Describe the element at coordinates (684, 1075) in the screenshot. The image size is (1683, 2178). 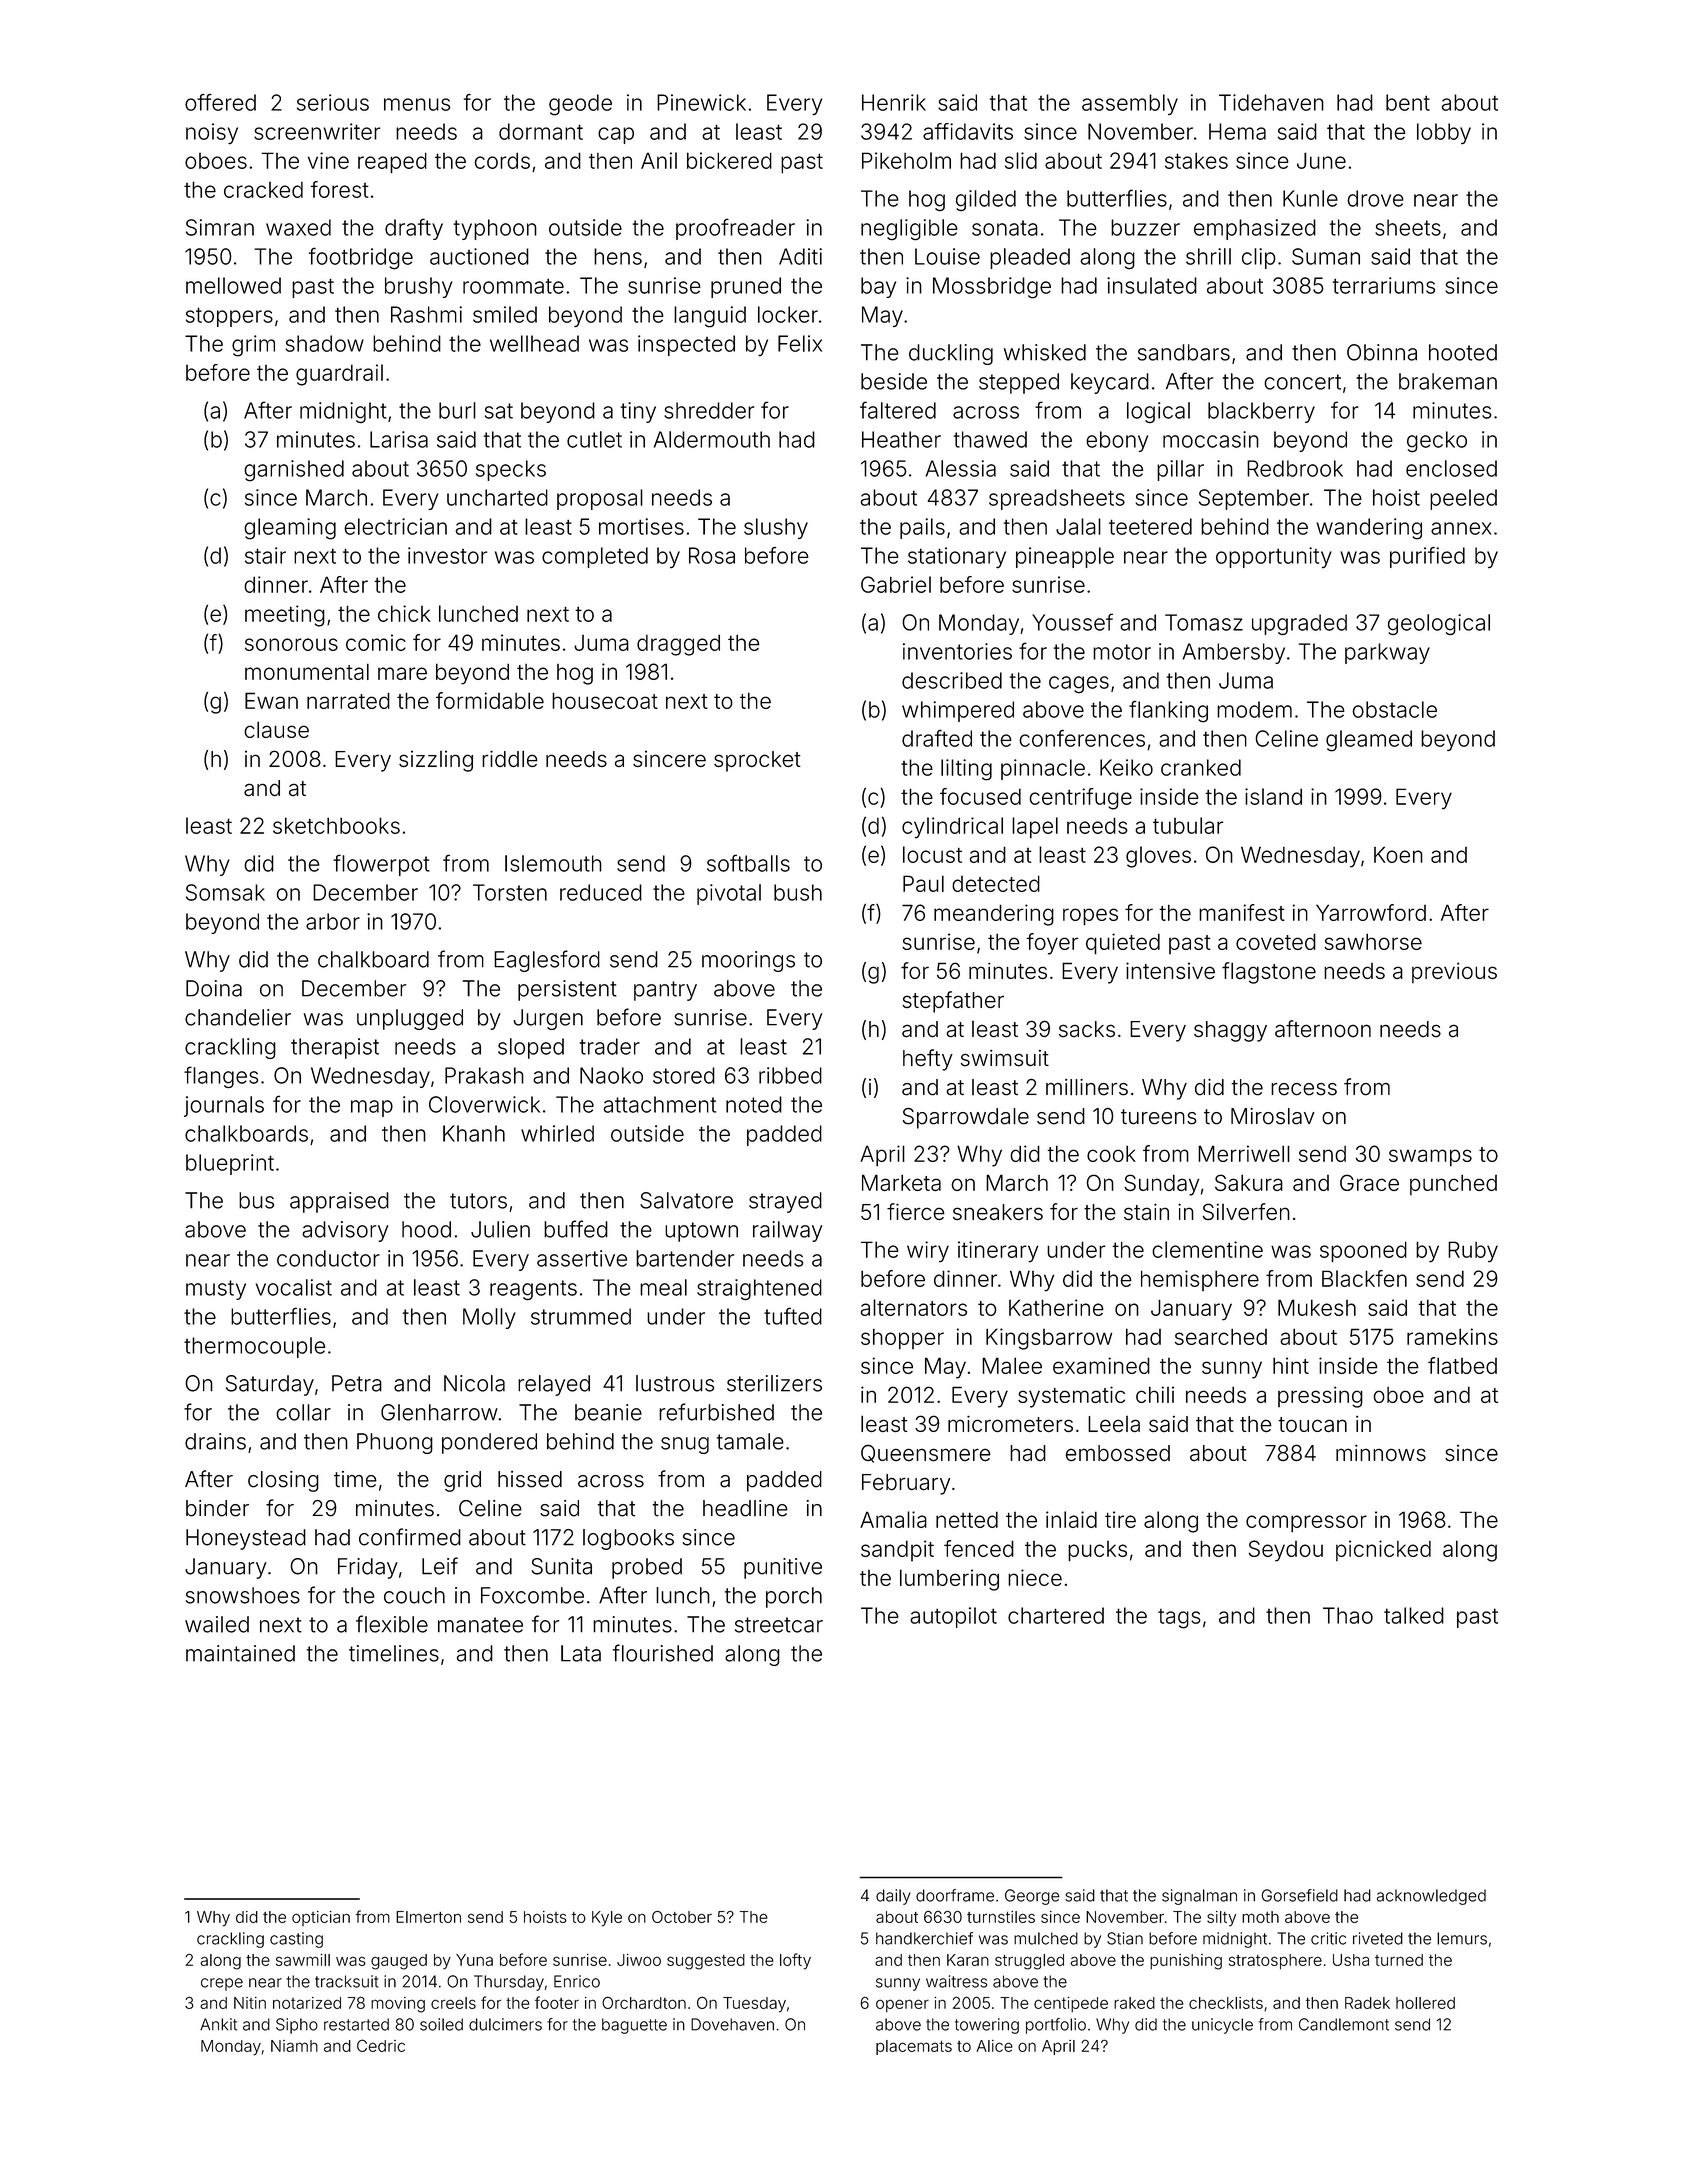
I see `stored` at that location.
